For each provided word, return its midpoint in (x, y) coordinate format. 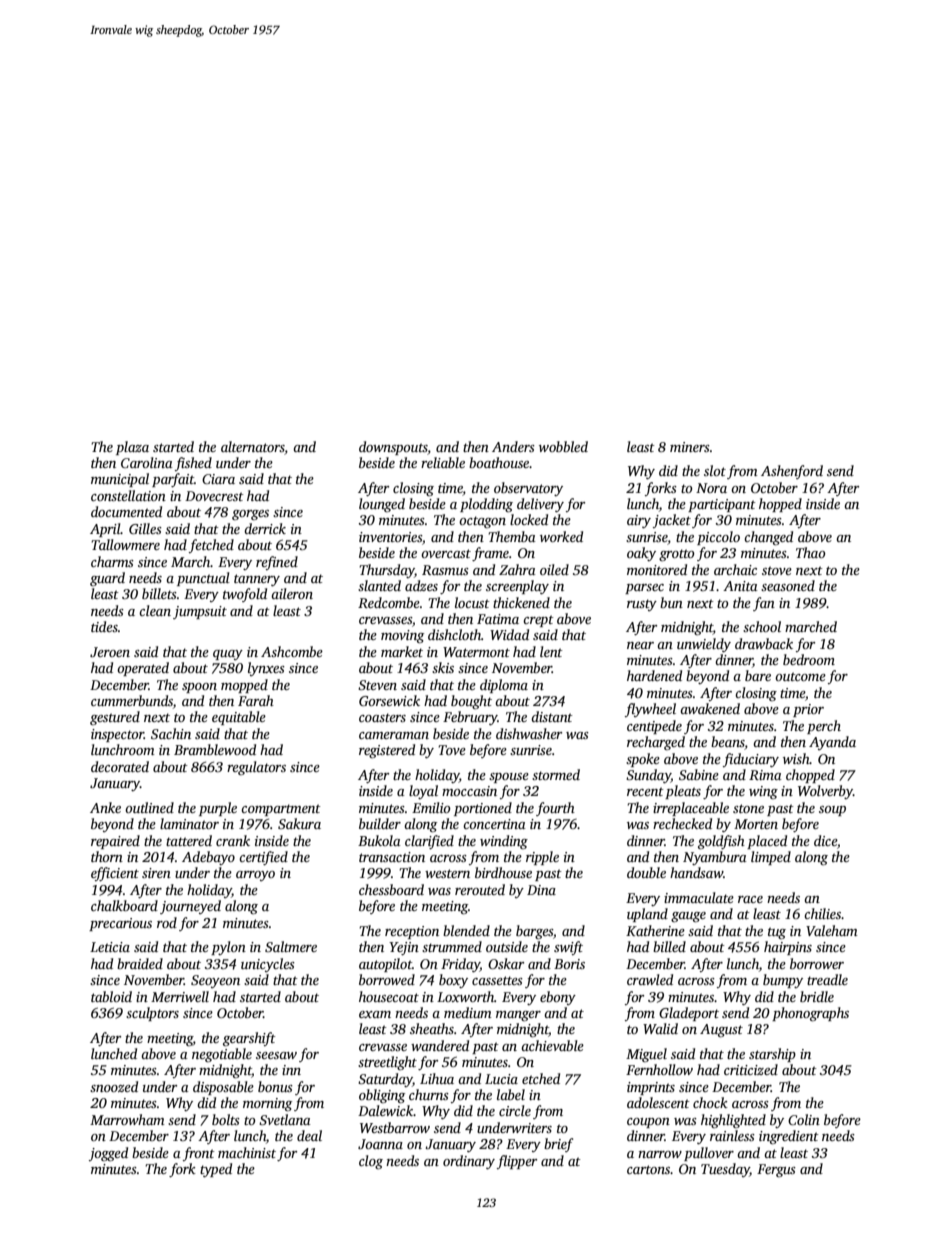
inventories (390, 537)
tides (104, 626)
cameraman (394, 735)
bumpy (783, 981)
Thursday (387, 571)
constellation (128, 495)
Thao (810, 552)
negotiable (222, 1055)
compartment (281, 810)
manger (518, 1016)
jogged (108, 1154)
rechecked (682, 823)
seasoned (788, 585)
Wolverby (825, 792)
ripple (542, 858)
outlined (149, 807)
